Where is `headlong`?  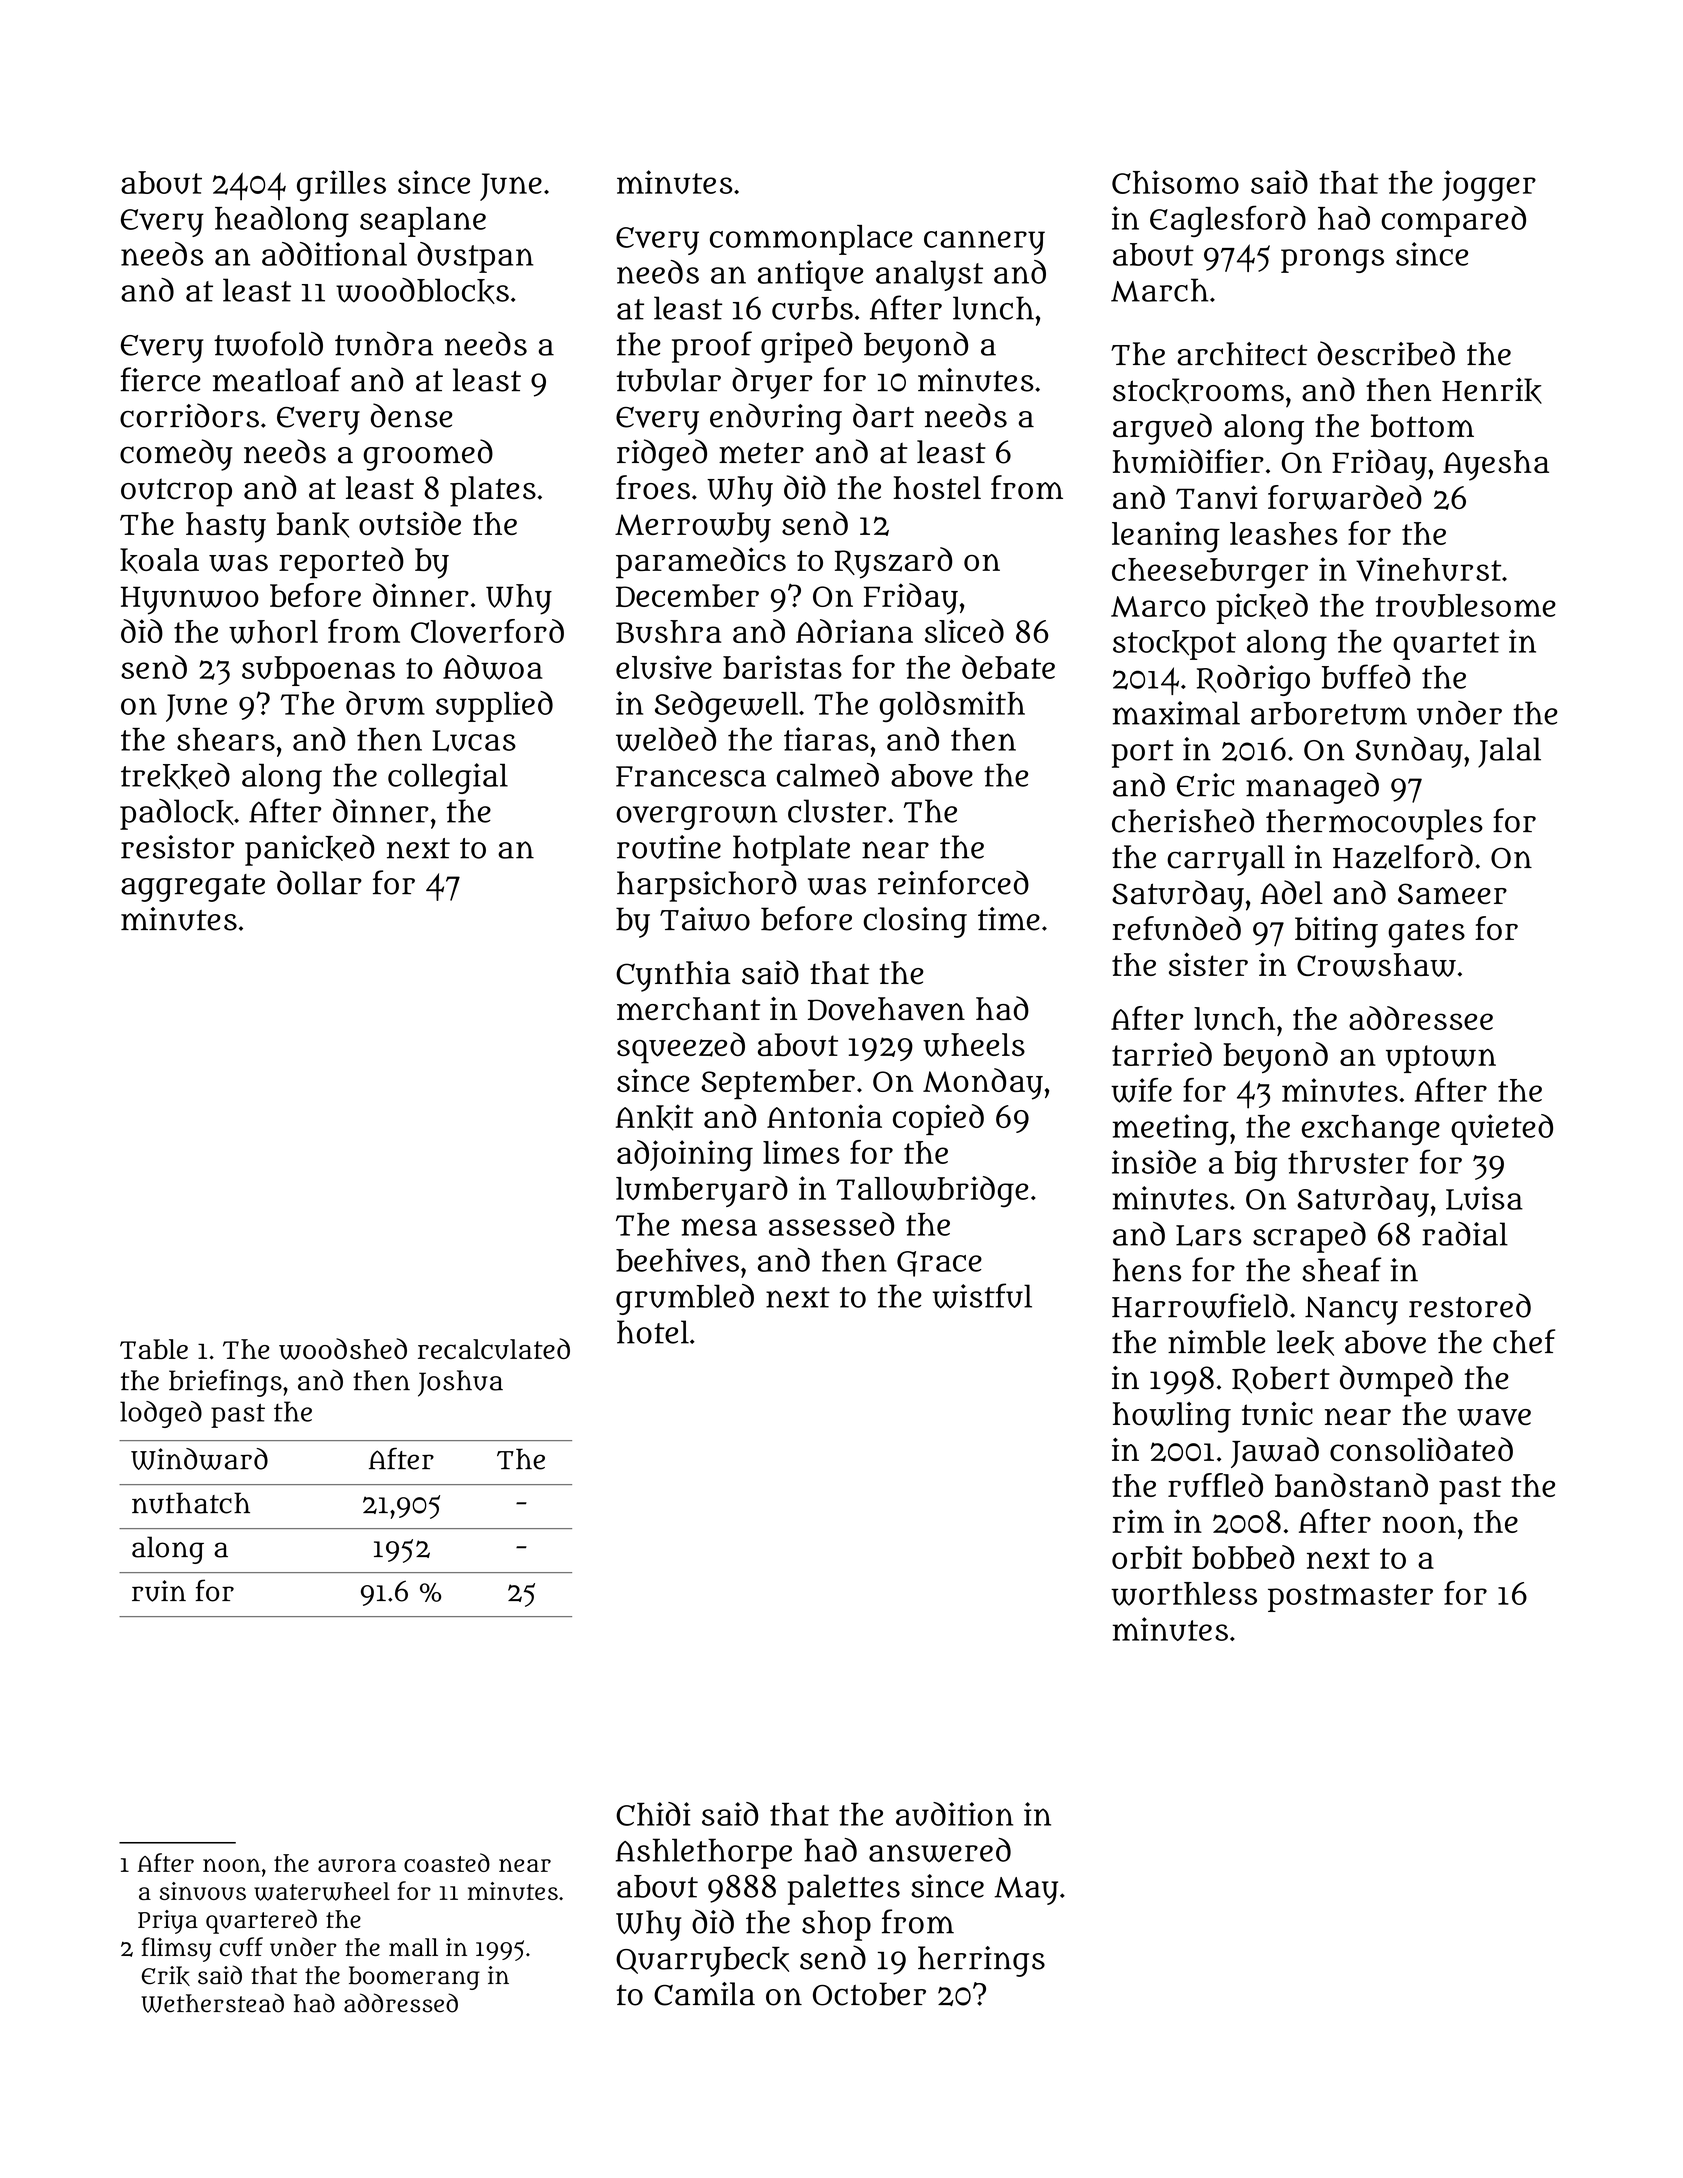 headlong is located at coordinates (282, 221).
